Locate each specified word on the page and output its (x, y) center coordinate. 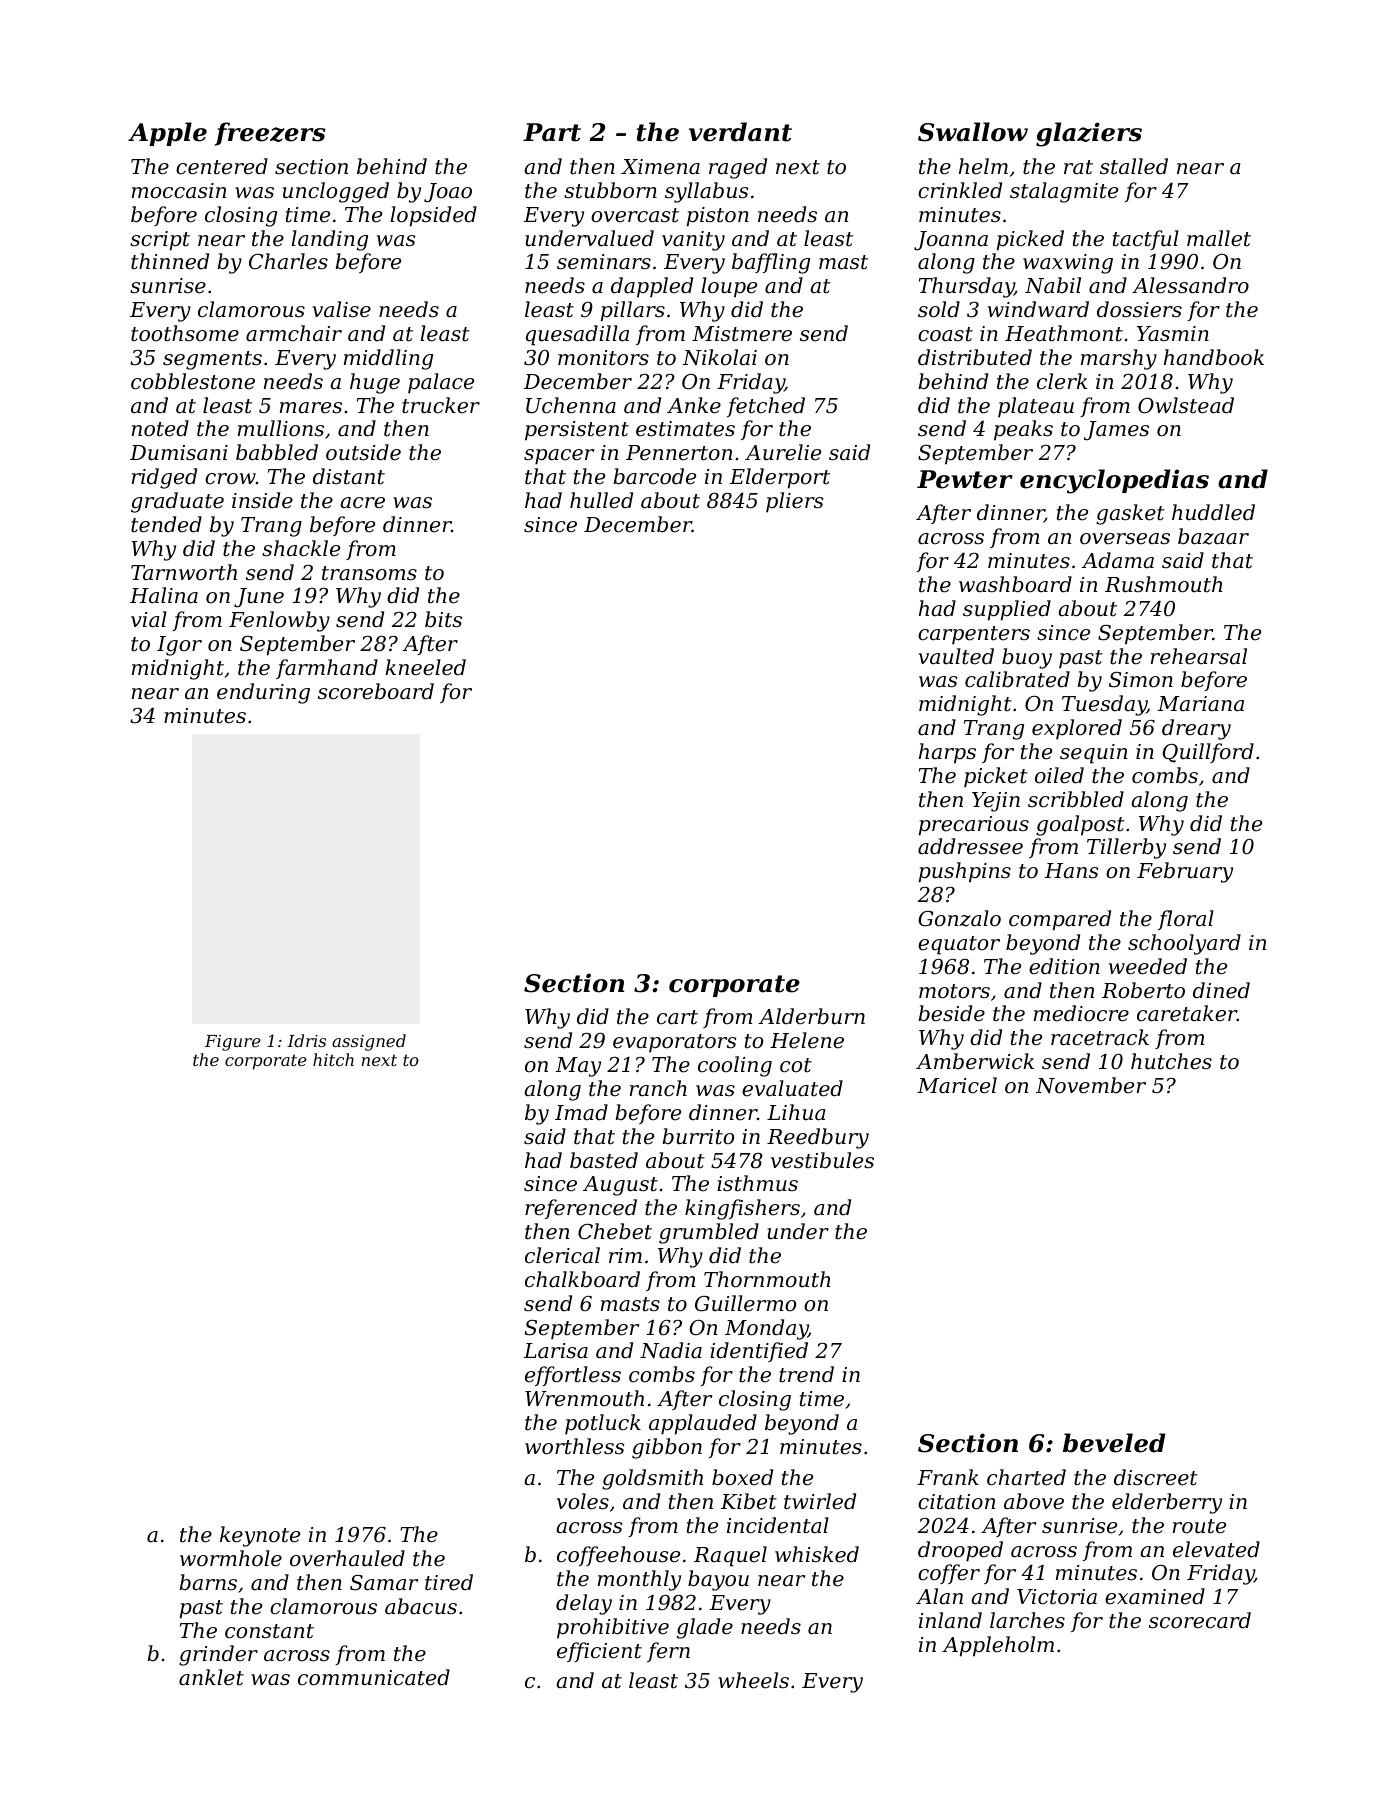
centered (222, 166)
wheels (753, 1680)
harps (947, 753)
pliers (794, 502)
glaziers (1089, 134)
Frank (948, 1477)
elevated (1216, 1549)
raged (738, 168)
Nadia (671, 1350)
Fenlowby (279, 621)
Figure (233, 1043)
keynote (260, 1536)
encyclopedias (1114, 481)
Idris (306, 1040)
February (1185, 872)
